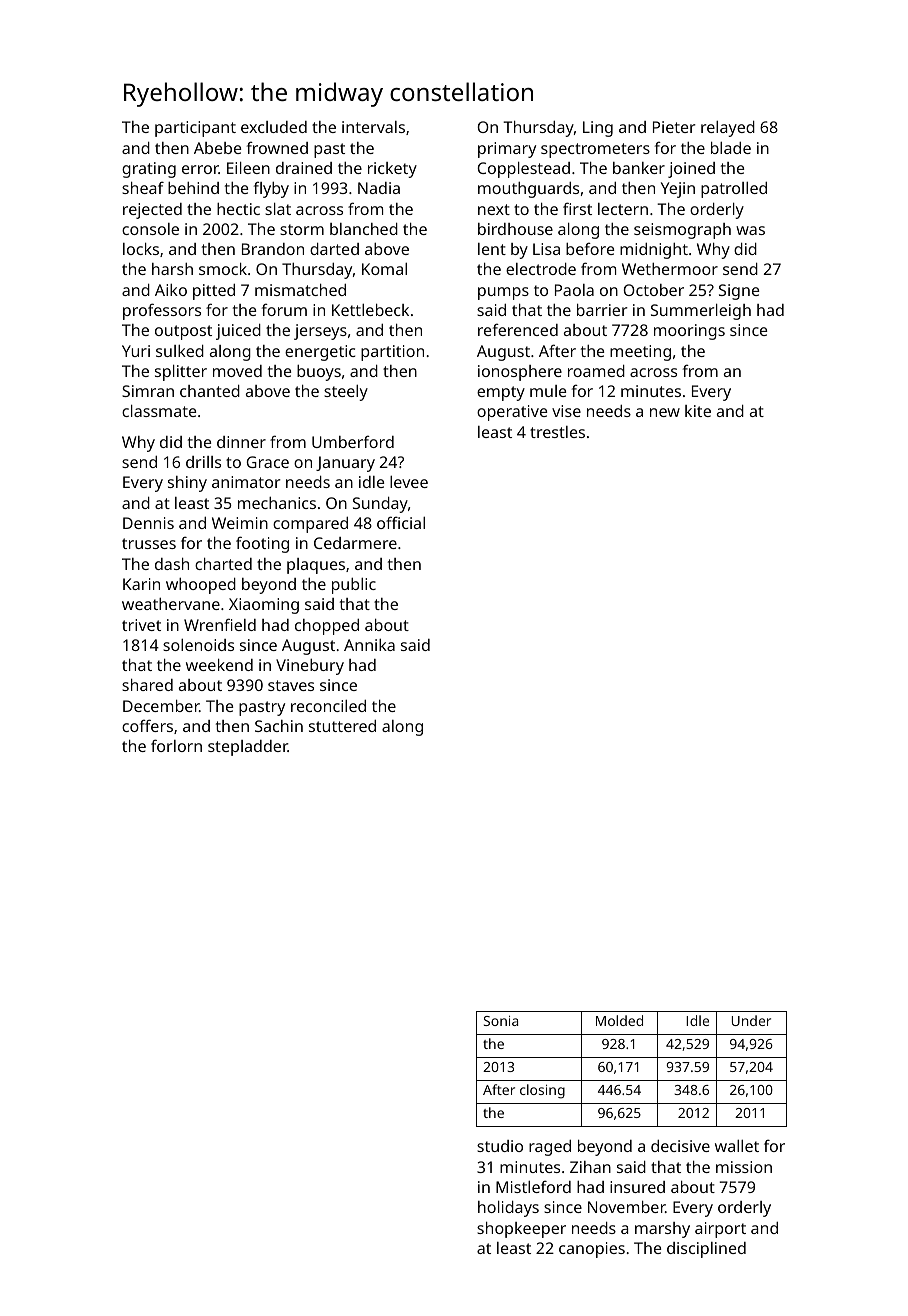 This image has width=908, height=1316. I want to click on forlorn, so click(176, 745).
